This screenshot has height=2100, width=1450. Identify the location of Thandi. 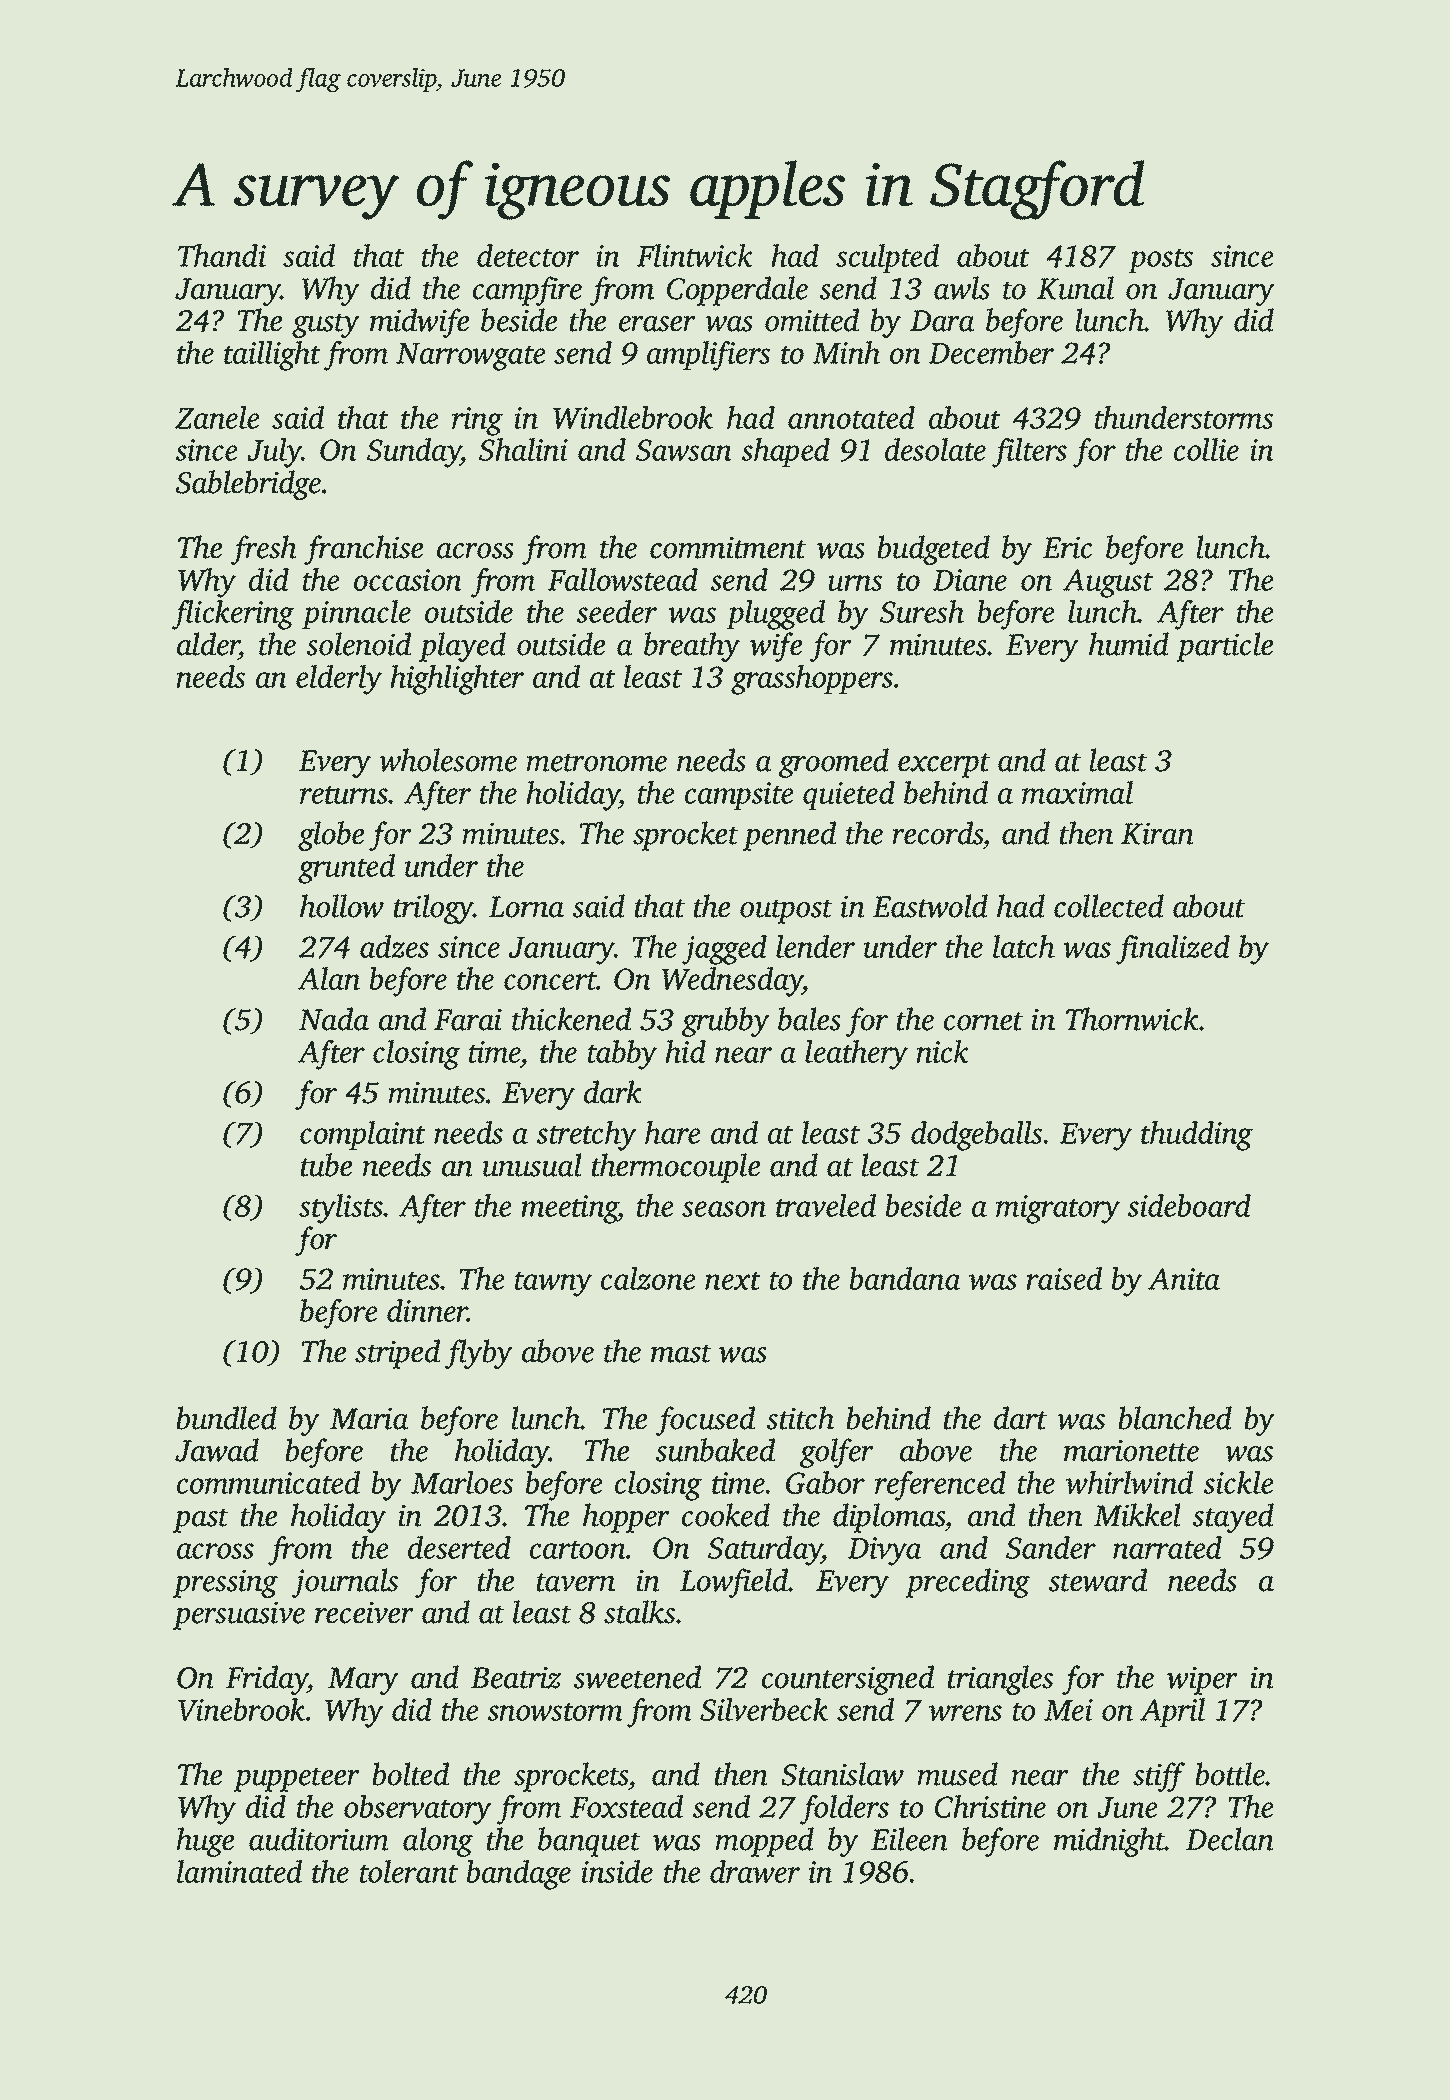
(222, 255).
